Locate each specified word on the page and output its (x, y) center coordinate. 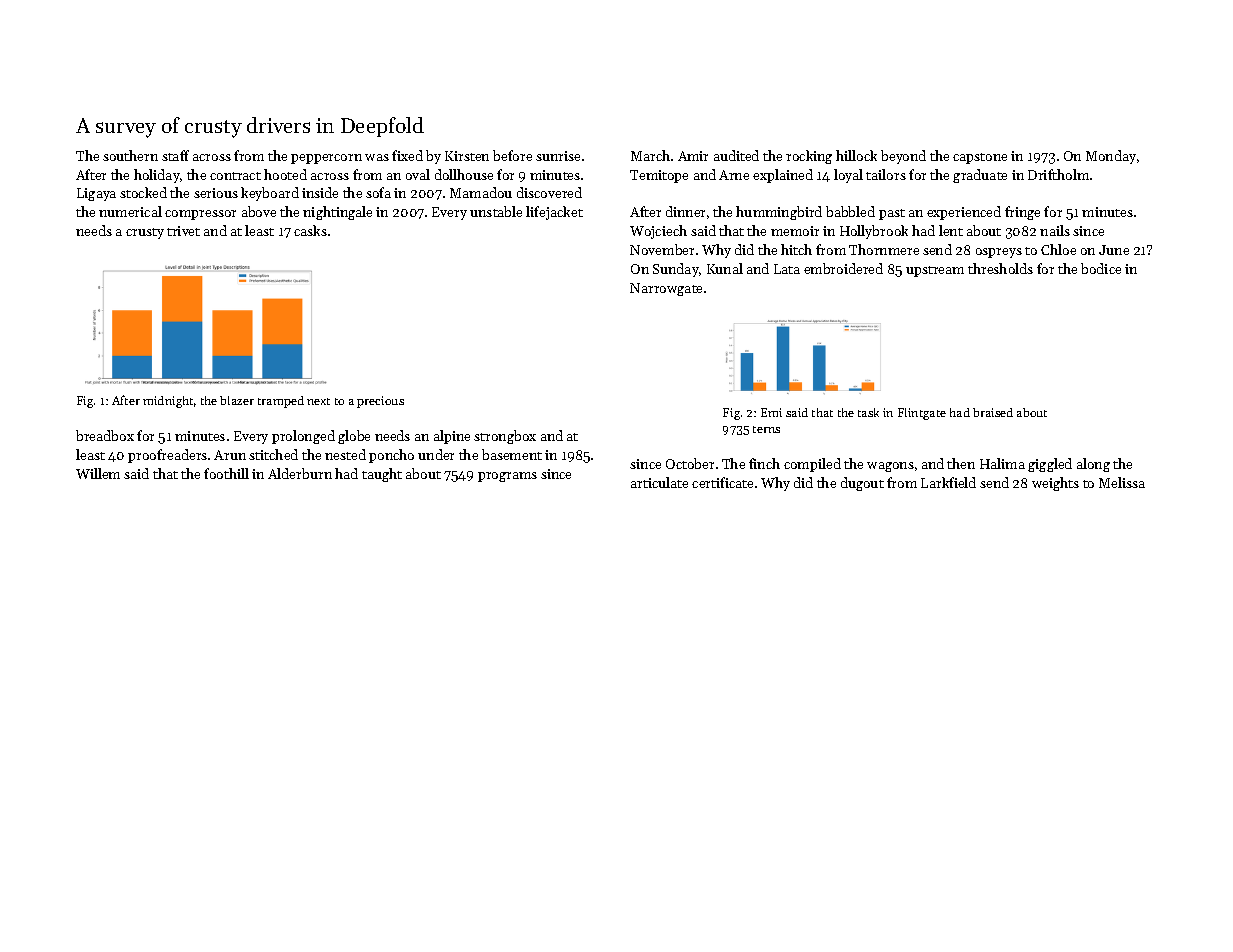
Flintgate (922, 414)
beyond (903, 157)
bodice (1101, 268)
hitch (796, 249)
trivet (183, 231)
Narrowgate (666, 289)
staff (175, 155)
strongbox (505, 437)
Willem (98, 473)
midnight (168, 402)
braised (993, 412)
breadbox (105, 435)
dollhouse (464, 174)
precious (380, 402)
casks (310, 230)
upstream (935, 271)
